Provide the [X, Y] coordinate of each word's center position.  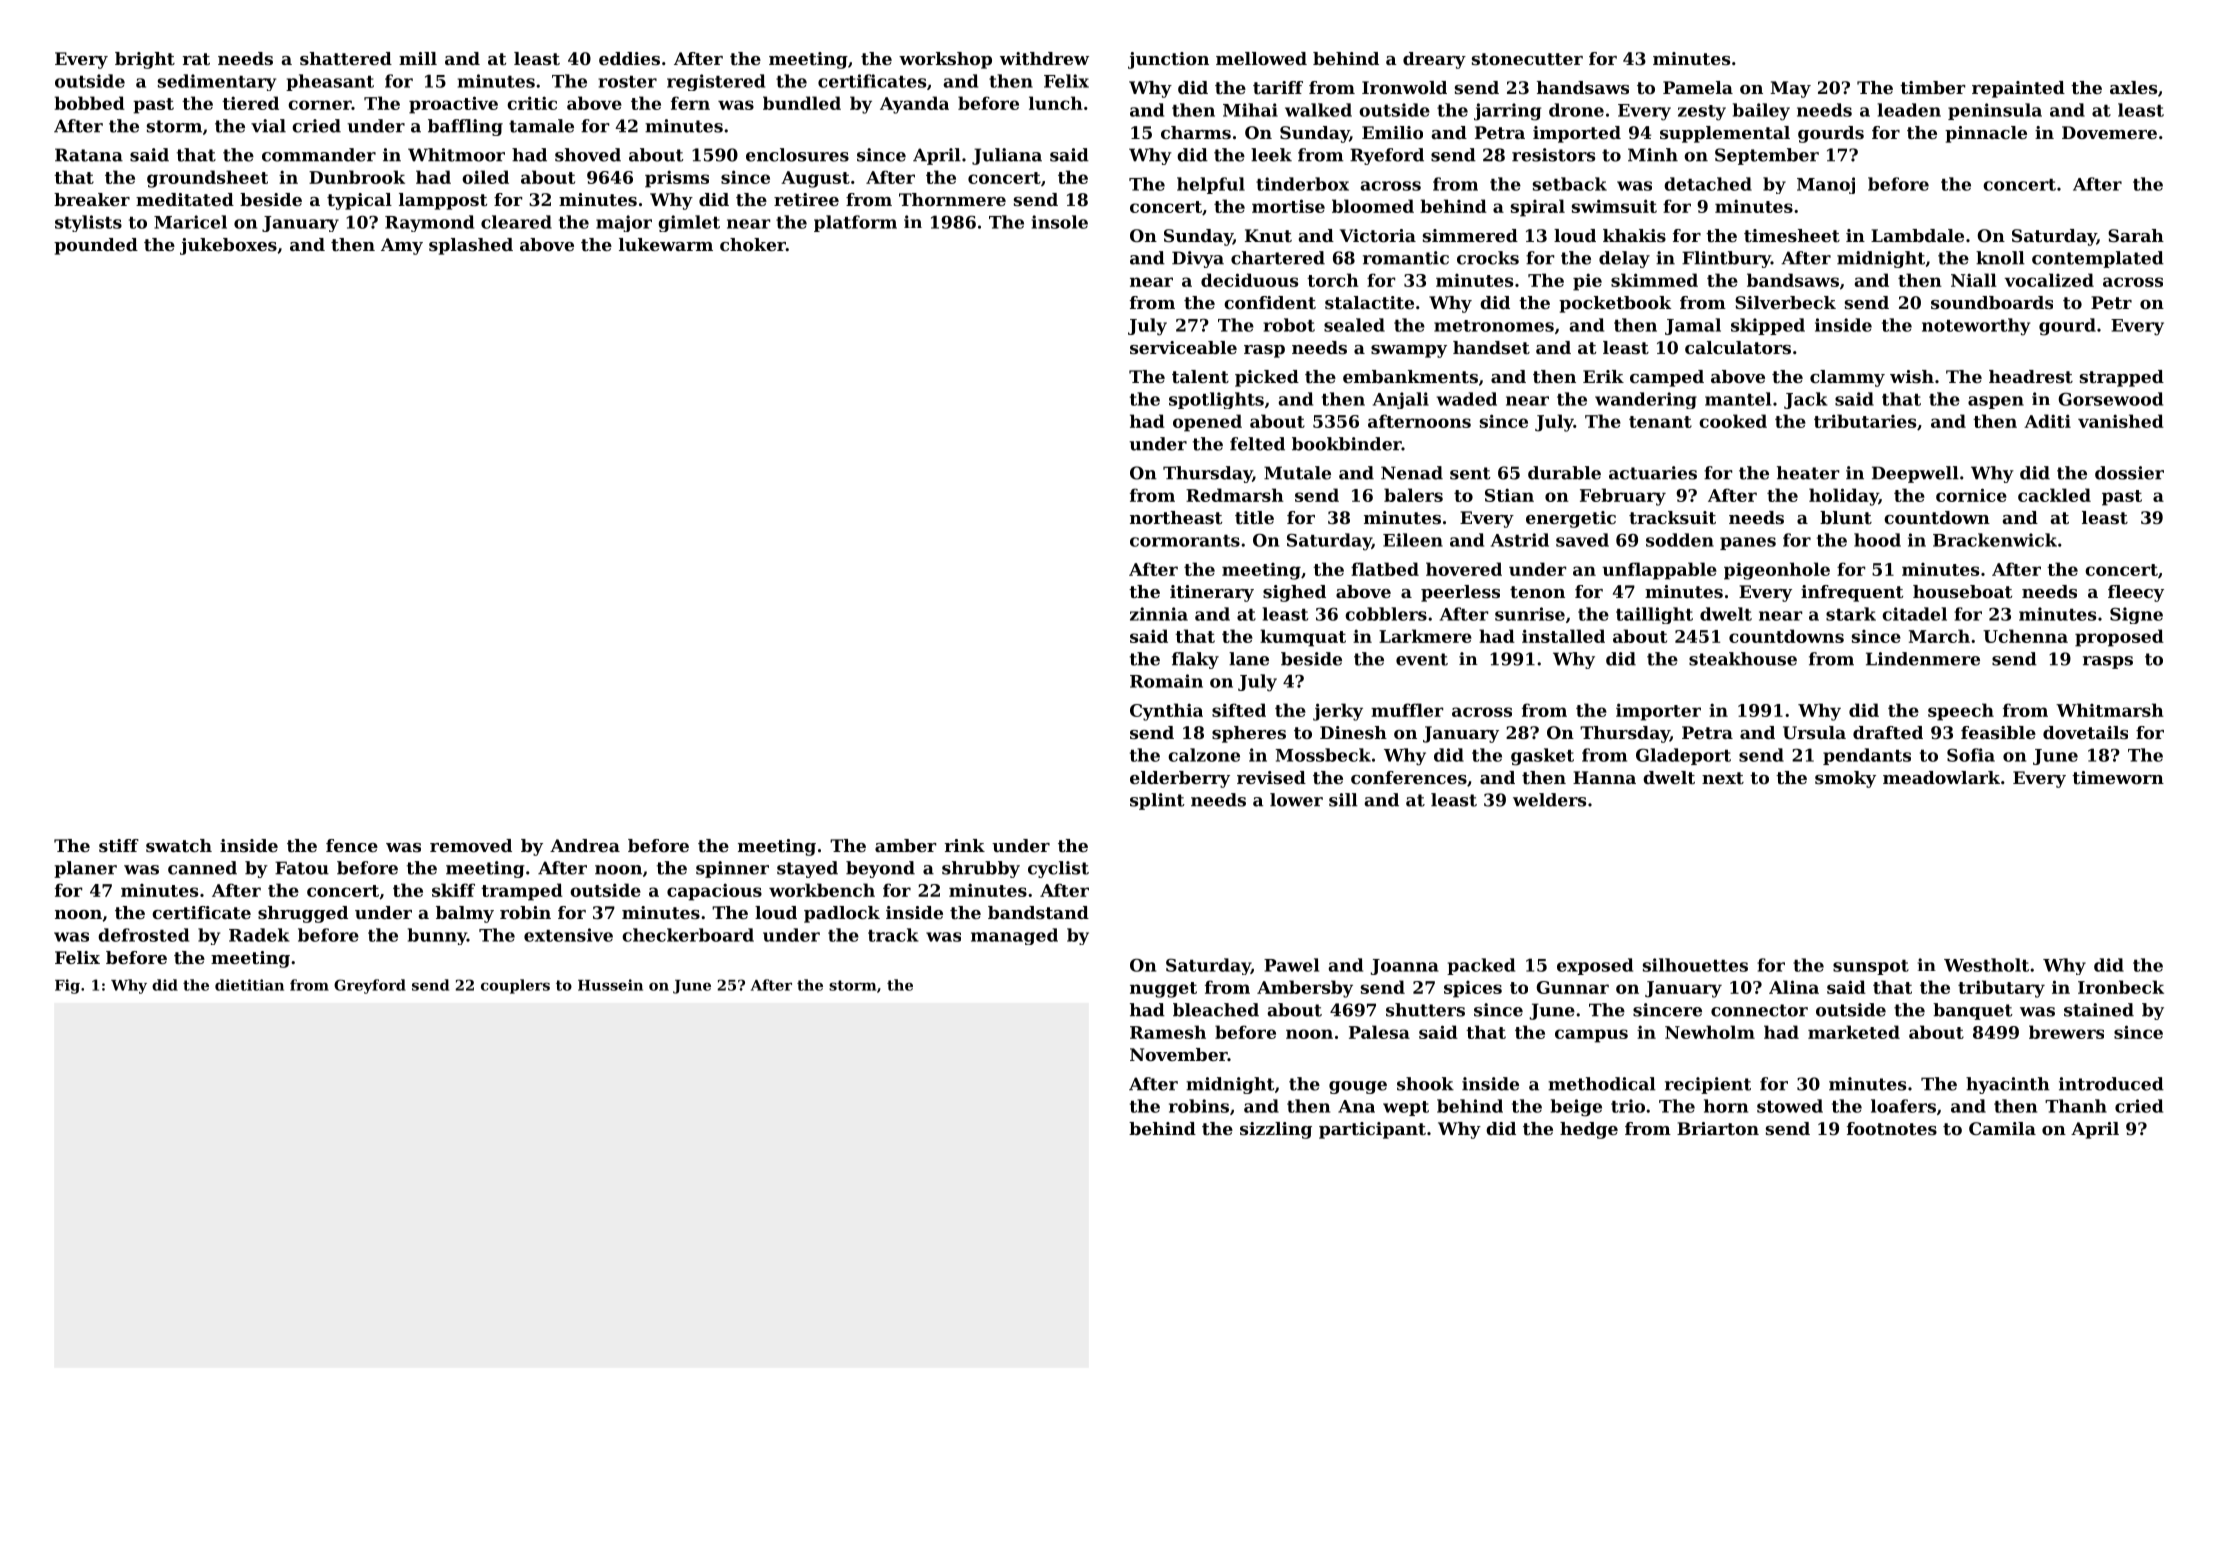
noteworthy [1976, 327]
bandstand [1038, 912]
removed [471, 845]
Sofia [1971, 755]
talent [1200, 376]
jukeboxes [228, 246]
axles [2133, 87]
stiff [119, 845]
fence [352, 845]
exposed [1595, 966]
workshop [945, 60]
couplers [515, 986]
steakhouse [1743, 659]
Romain [1166, 681]
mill [418, 58]
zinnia [1159, 614]
